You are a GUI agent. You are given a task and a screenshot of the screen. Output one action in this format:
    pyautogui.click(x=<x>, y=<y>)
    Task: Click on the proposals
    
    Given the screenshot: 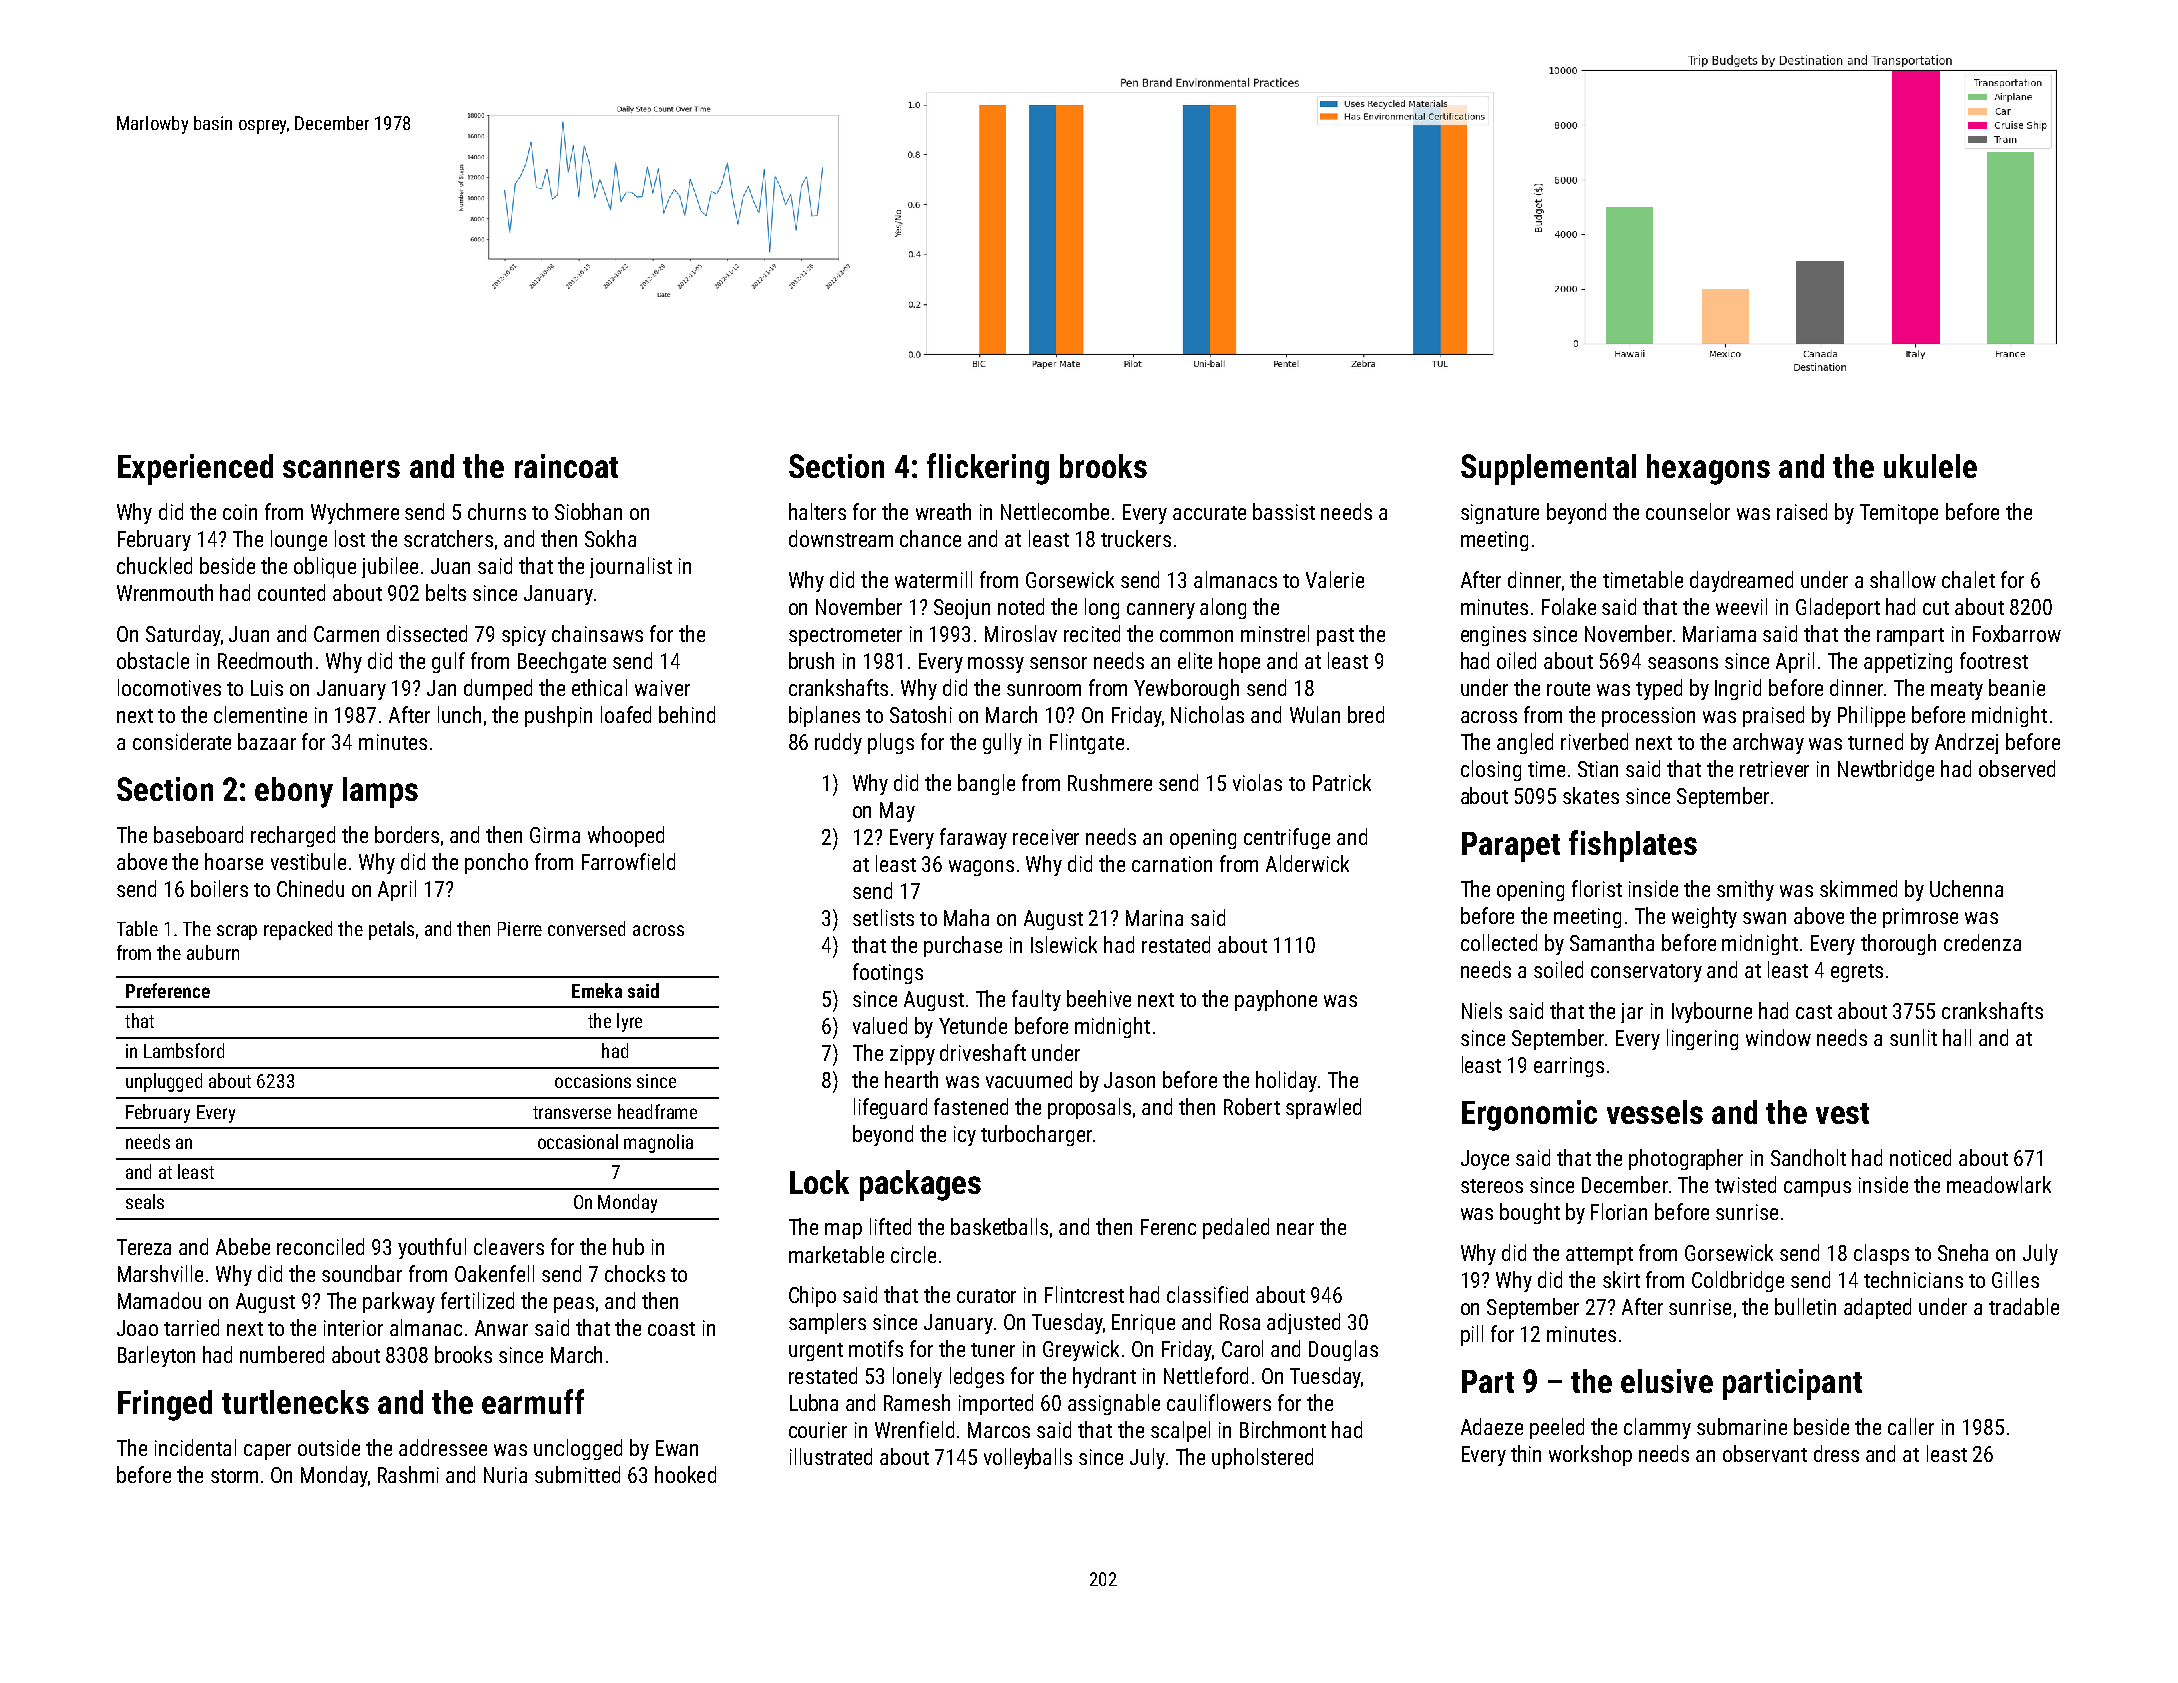 What is the action you would take?
    pyautogui.click(x=1089, y=1108)
